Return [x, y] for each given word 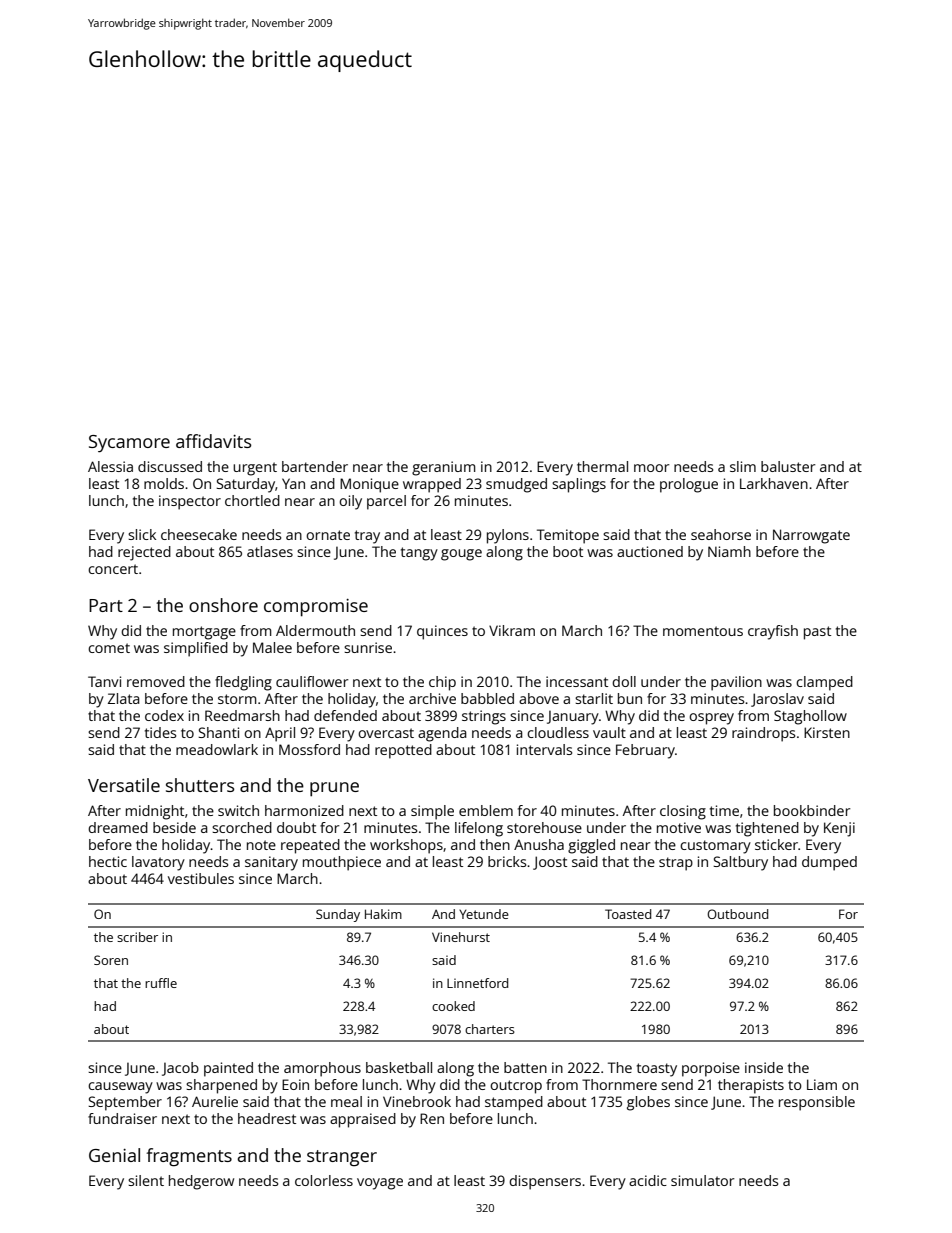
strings [484, 717]
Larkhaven [774, 483]
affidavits [213, 441]
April [280, 734]
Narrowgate [811, 536]
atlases [270, 551]
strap [676, 864]
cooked [453, 1006]
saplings [579, 485]
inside [764, 1067]
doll [624, 681]
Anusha [539, 844]
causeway [120, 1088]
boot [568, 551]
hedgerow [201, 1182]
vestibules [201, 878]
